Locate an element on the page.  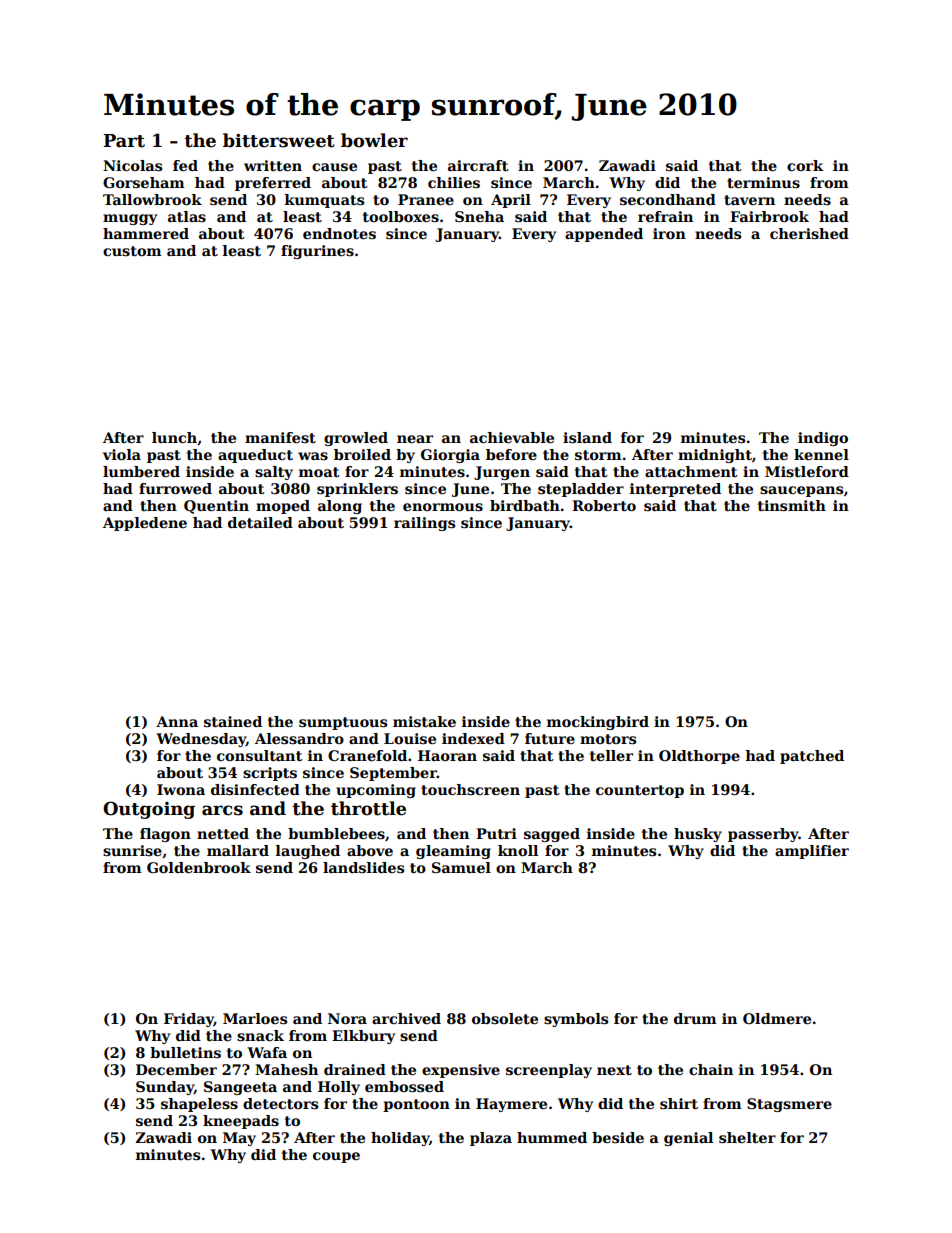
tinsmith is located at coordinates (792, 505).
